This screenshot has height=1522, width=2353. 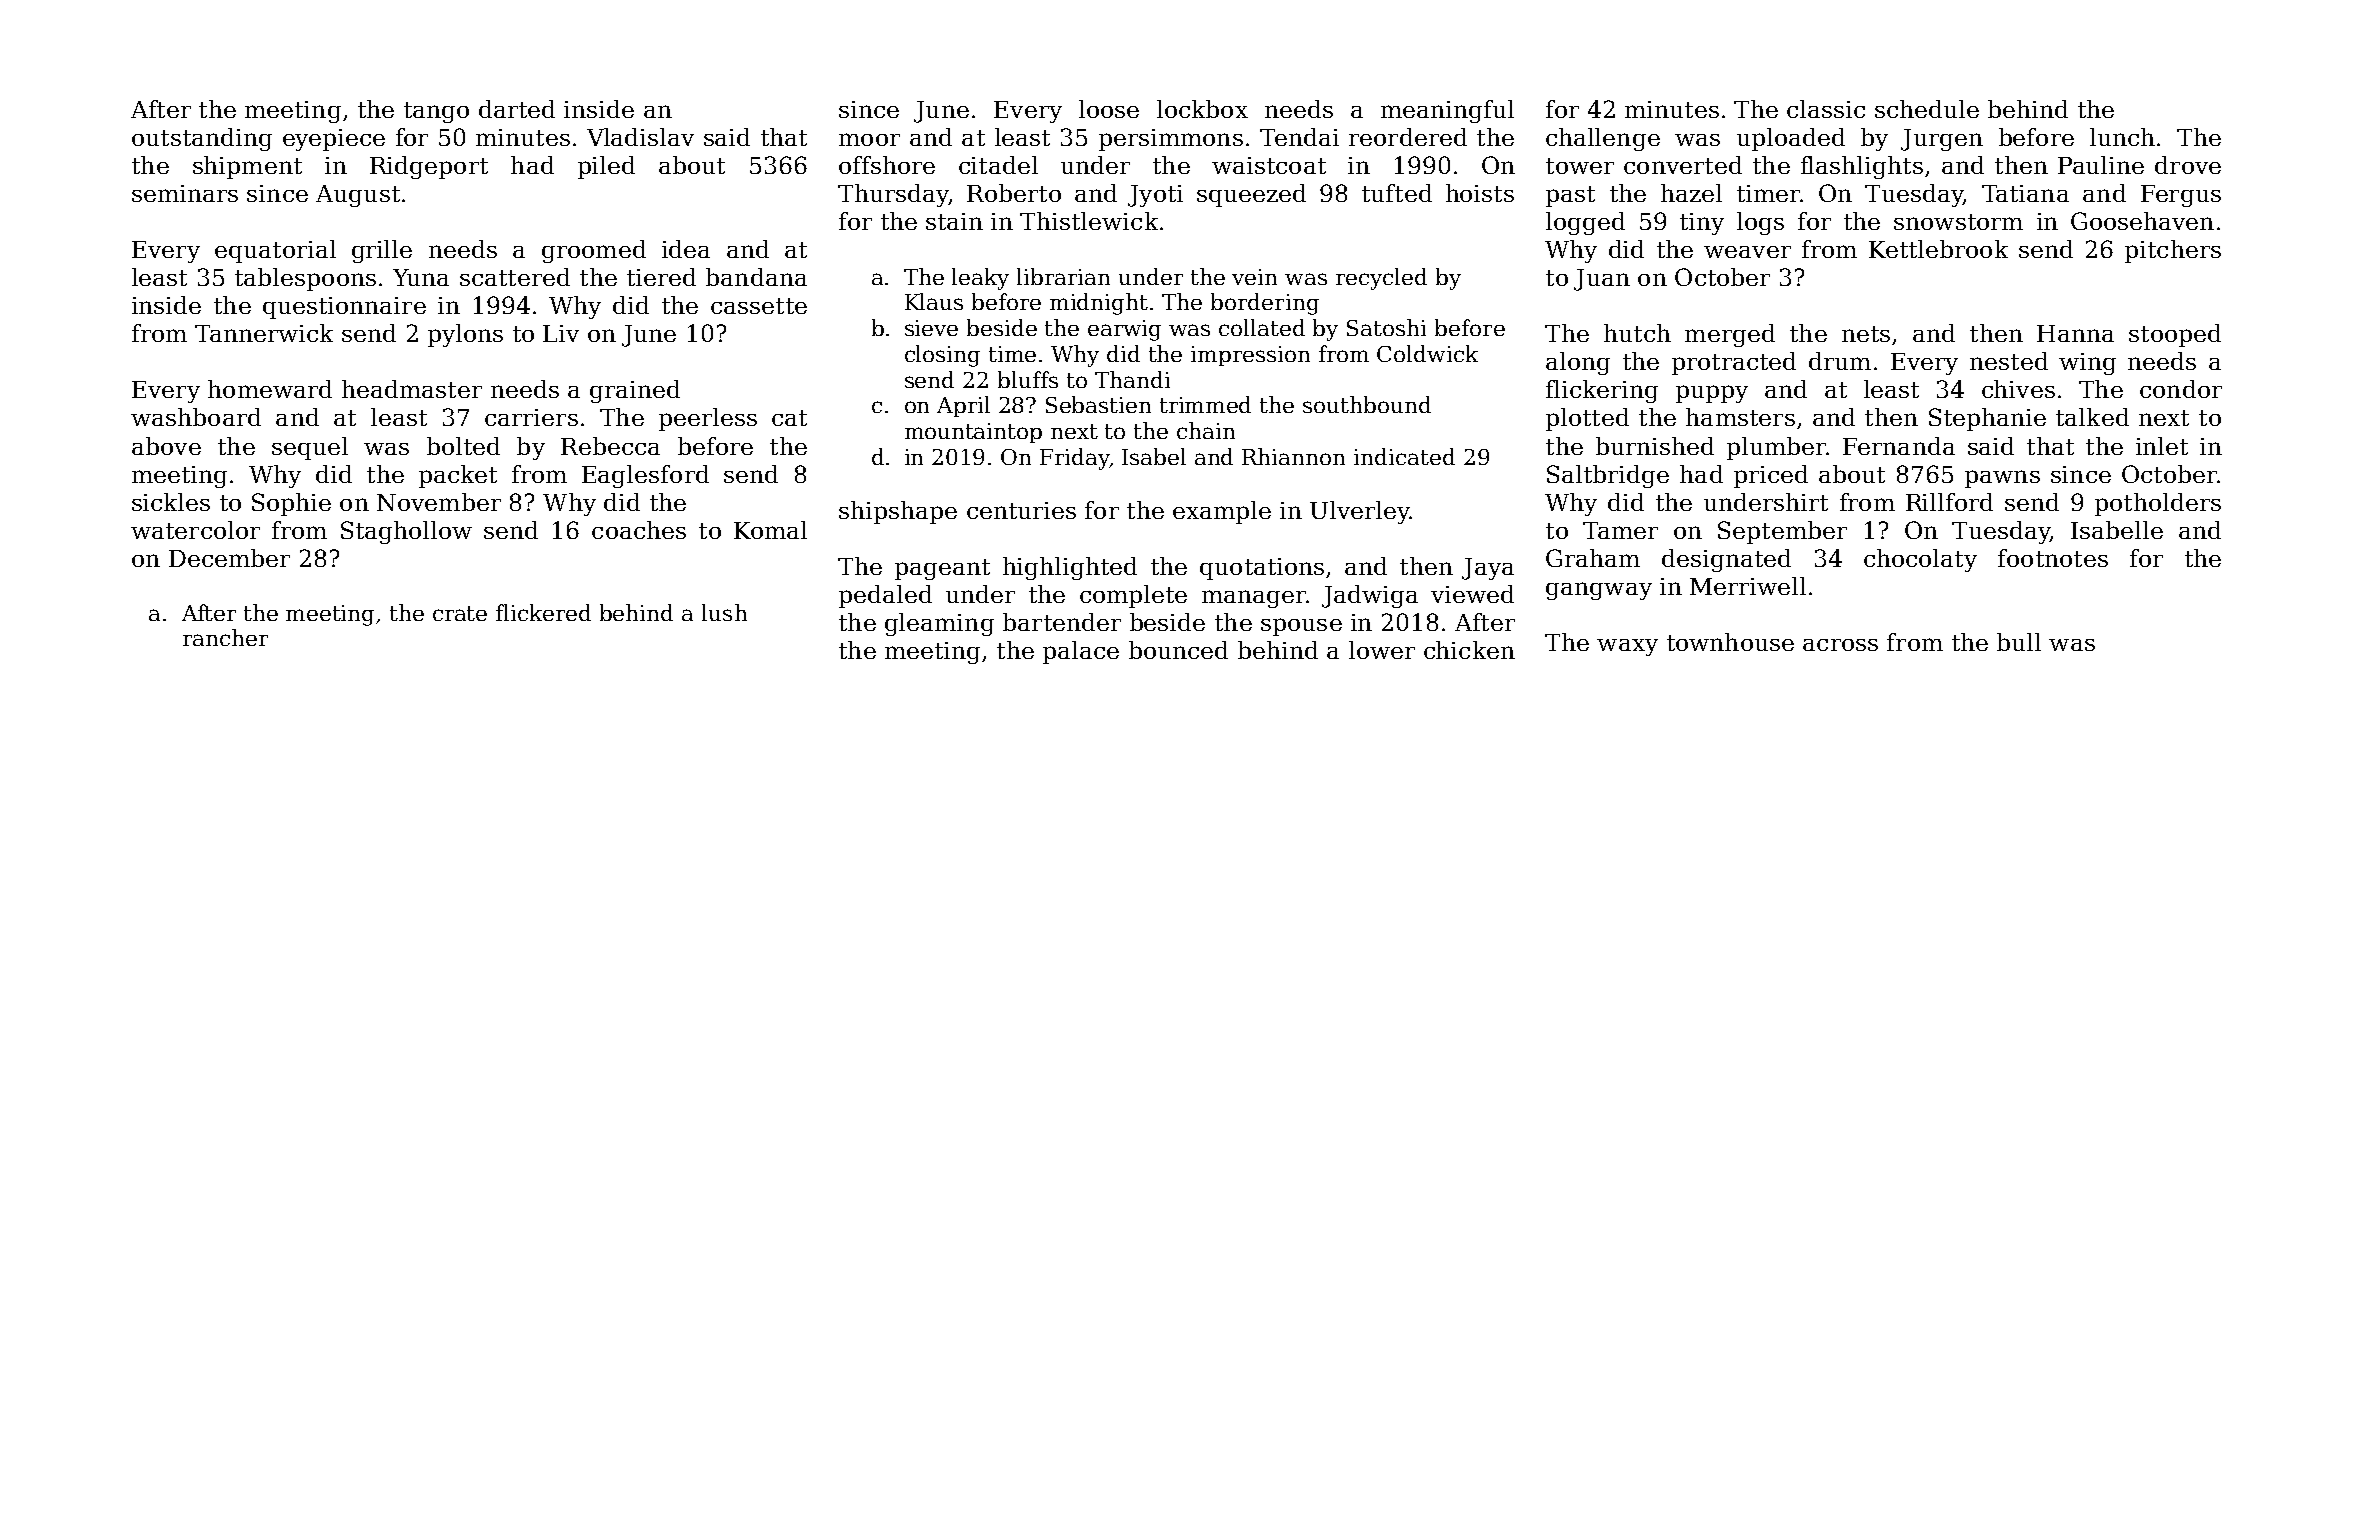 What do you see at coordinates (1202, 109) in the screenshot?
I see `lockbox` at bounding box center [1202, 109].
